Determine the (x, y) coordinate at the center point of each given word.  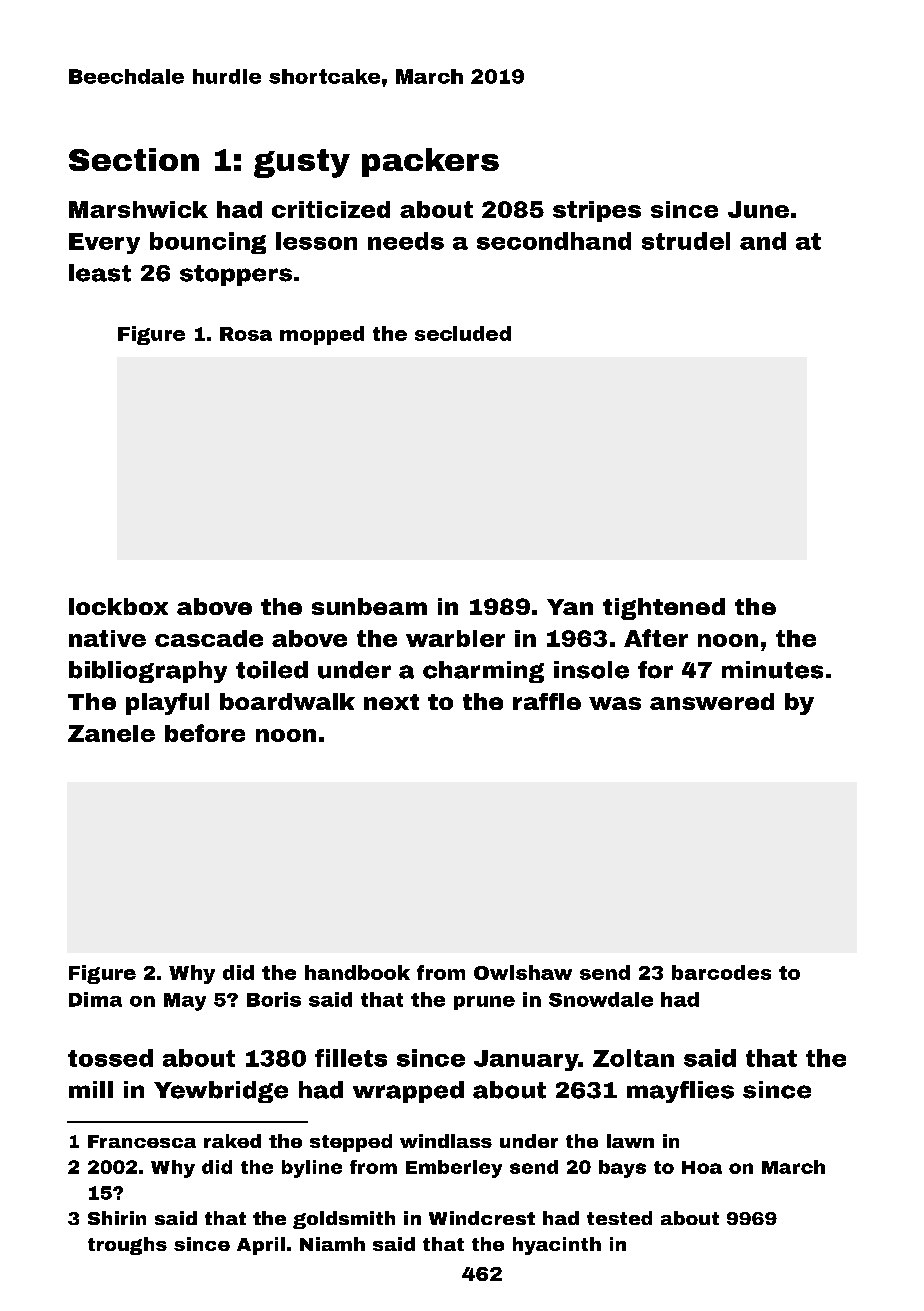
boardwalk (287, 701)
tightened (664, 609)
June (758, 209)
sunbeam (369, 606)
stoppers (236, 275)
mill (91, 1089)
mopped (322, 335)
